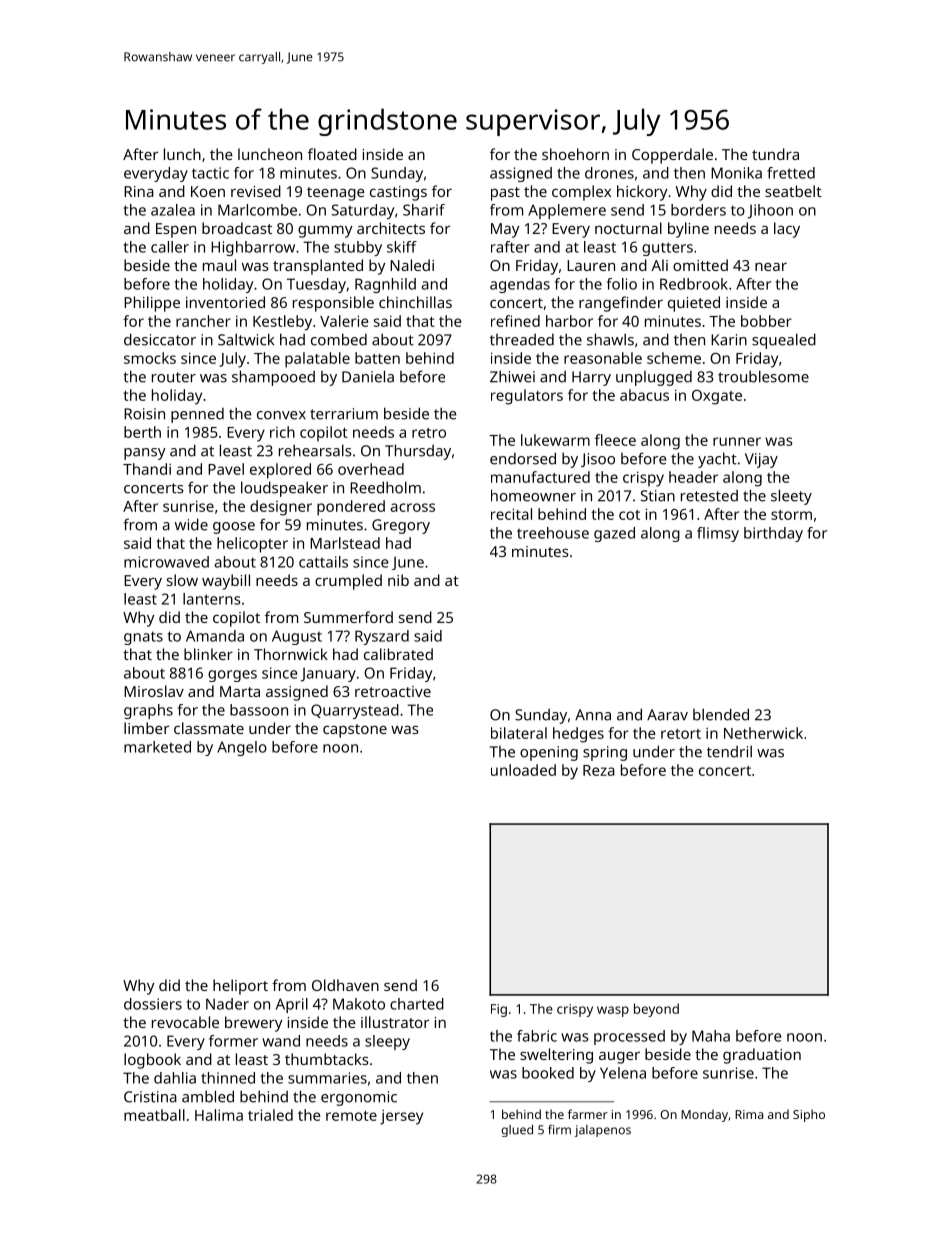 The width and height of the screenshot is (952, 1233). Describe the element at coordinates (332, 154) in the screenshot. I see `floated` at that location.
